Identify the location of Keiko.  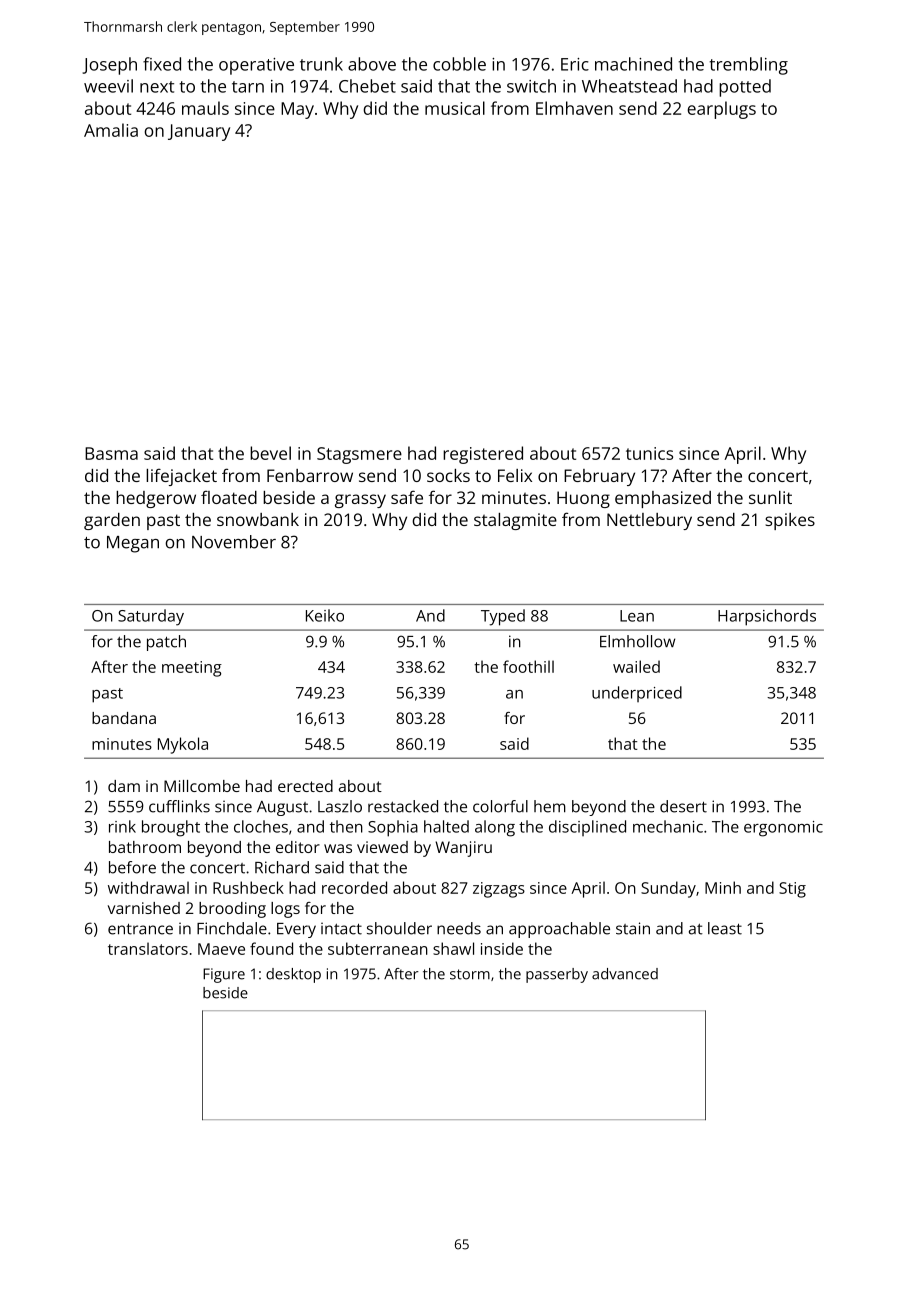
(325, 615).
